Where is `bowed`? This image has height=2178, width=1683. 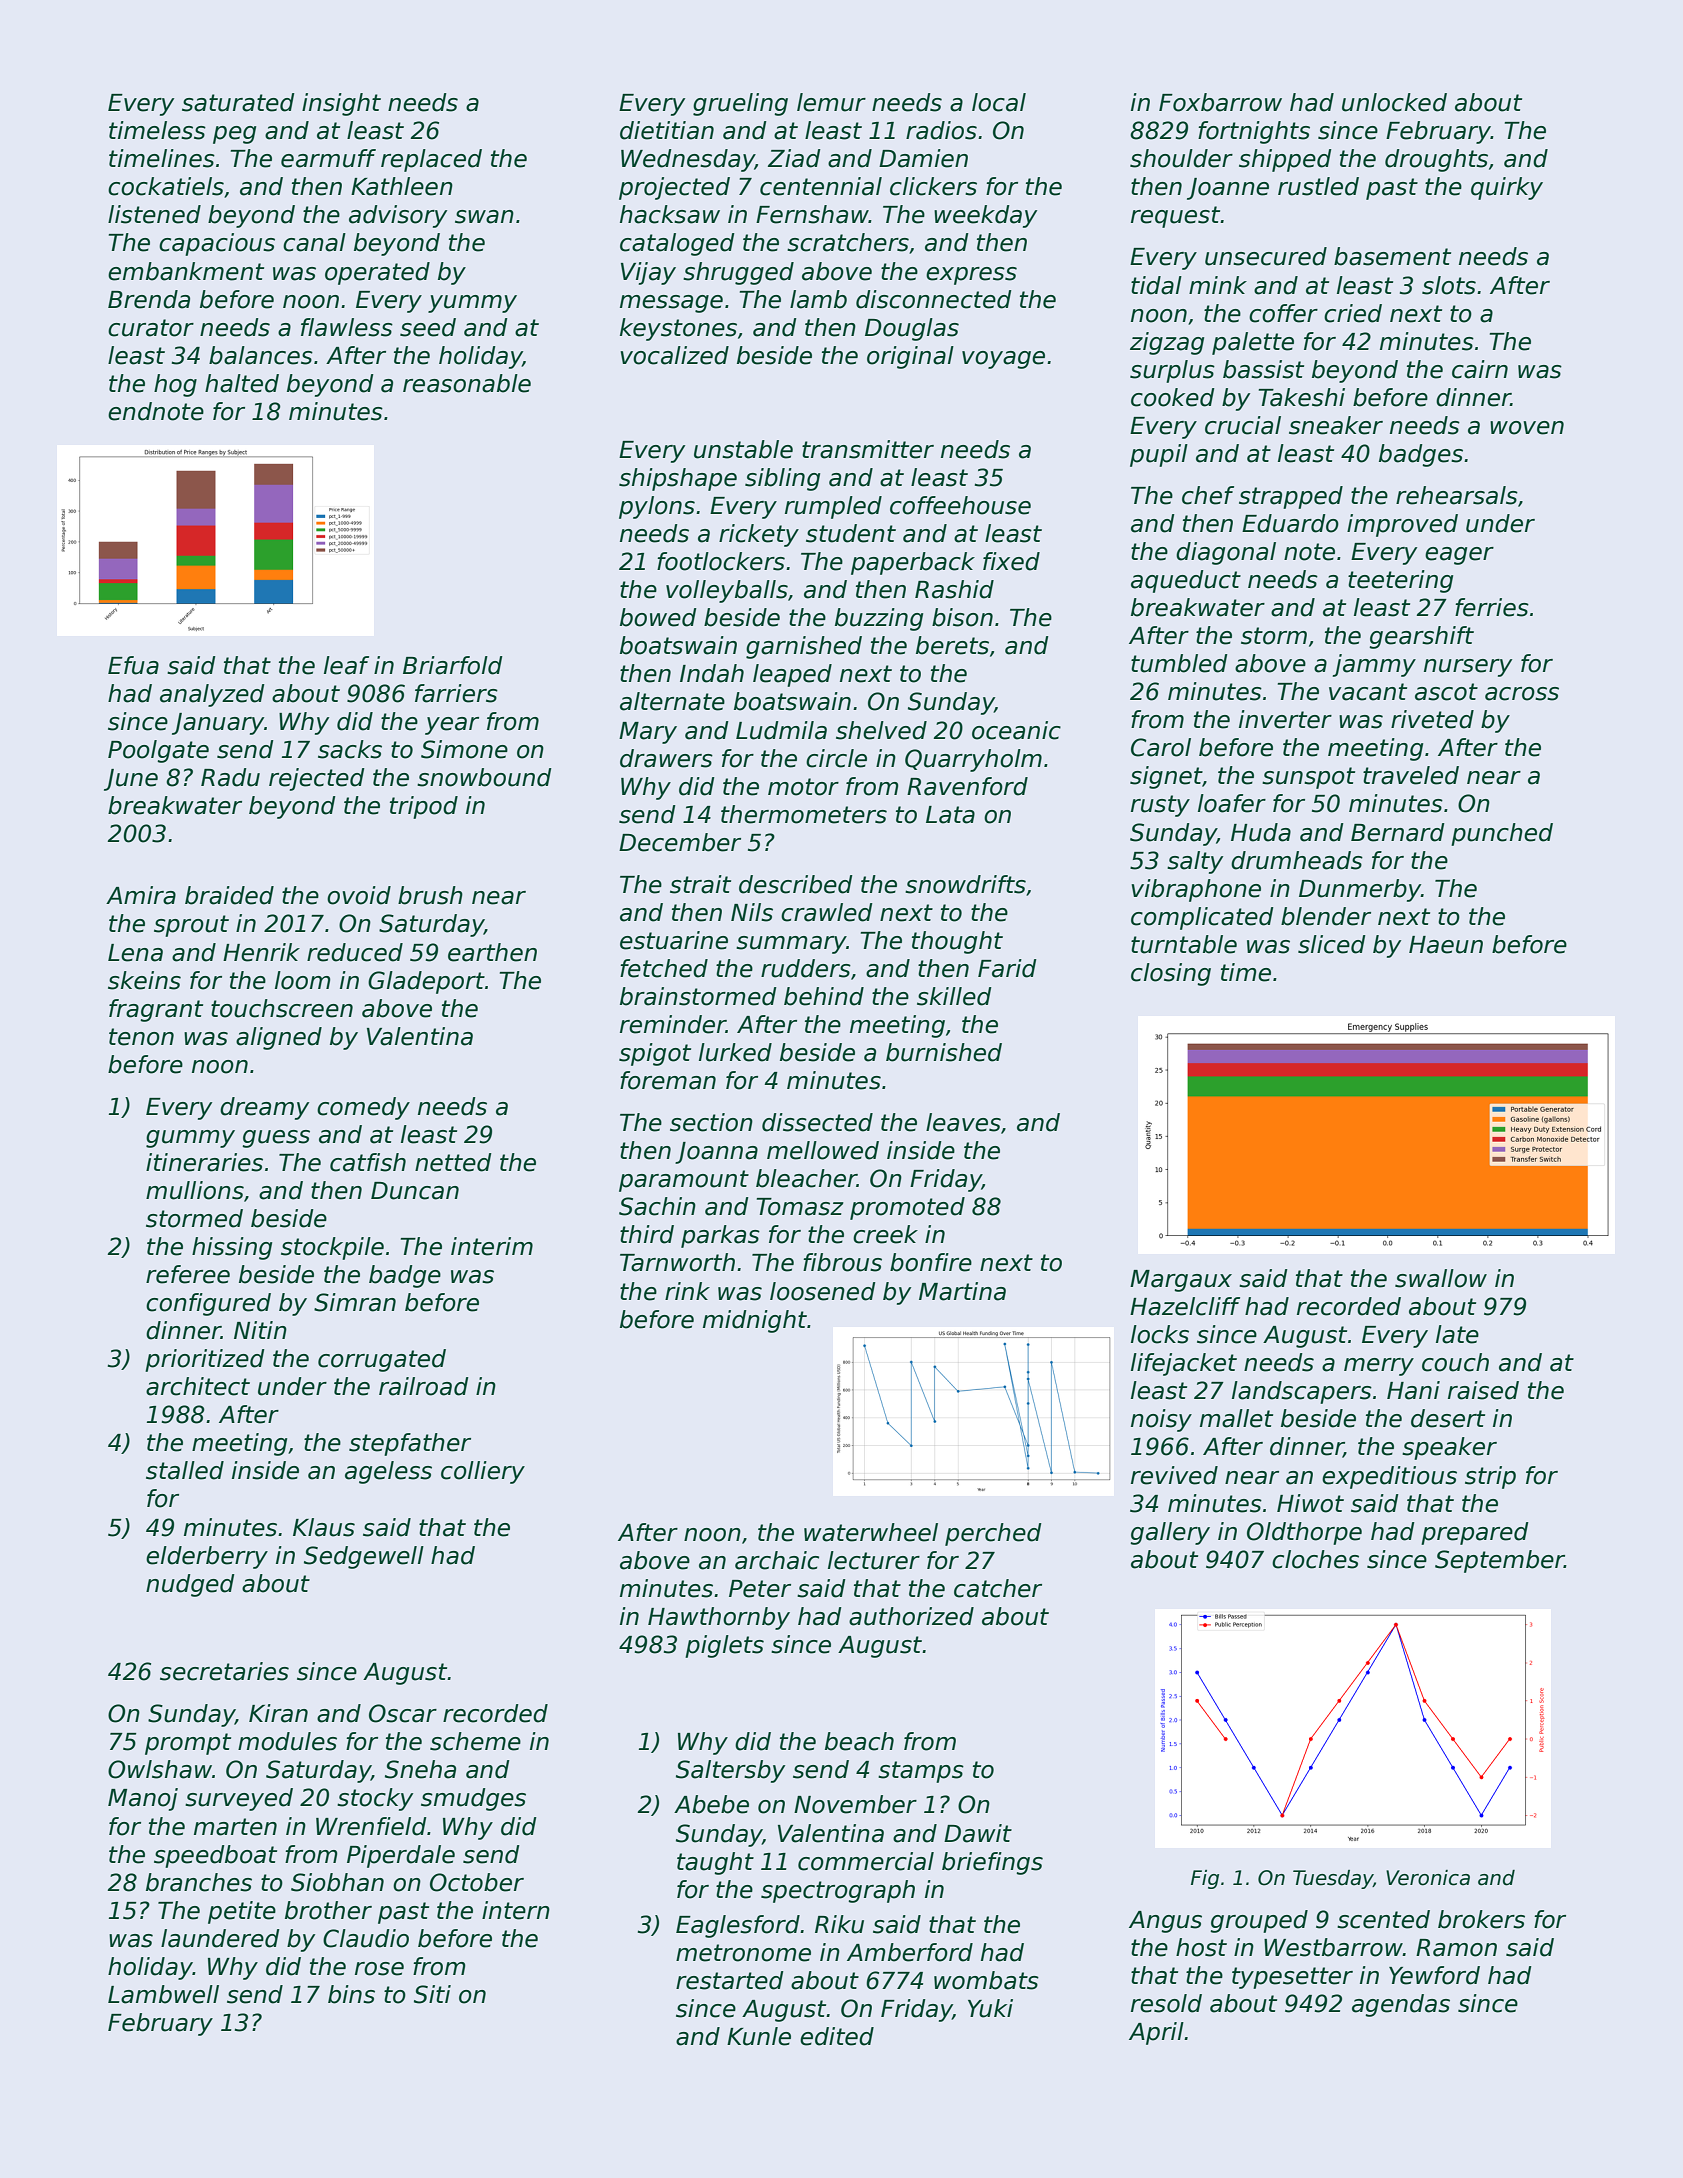 bowed is located at coordinates (658, 617).
